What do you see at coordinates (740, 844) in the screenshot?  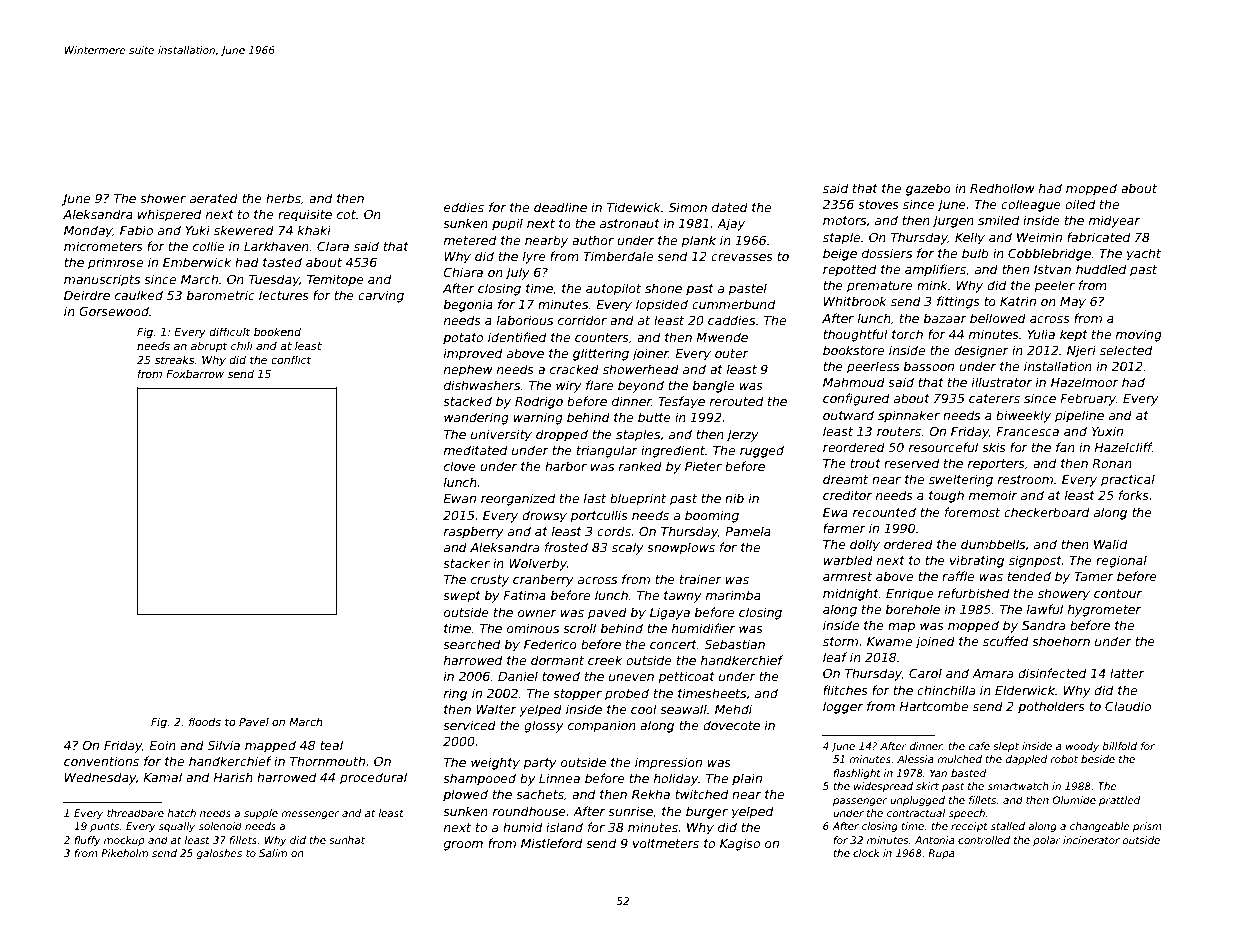 I see `Kagiso` at bounding box center [740, 844].
